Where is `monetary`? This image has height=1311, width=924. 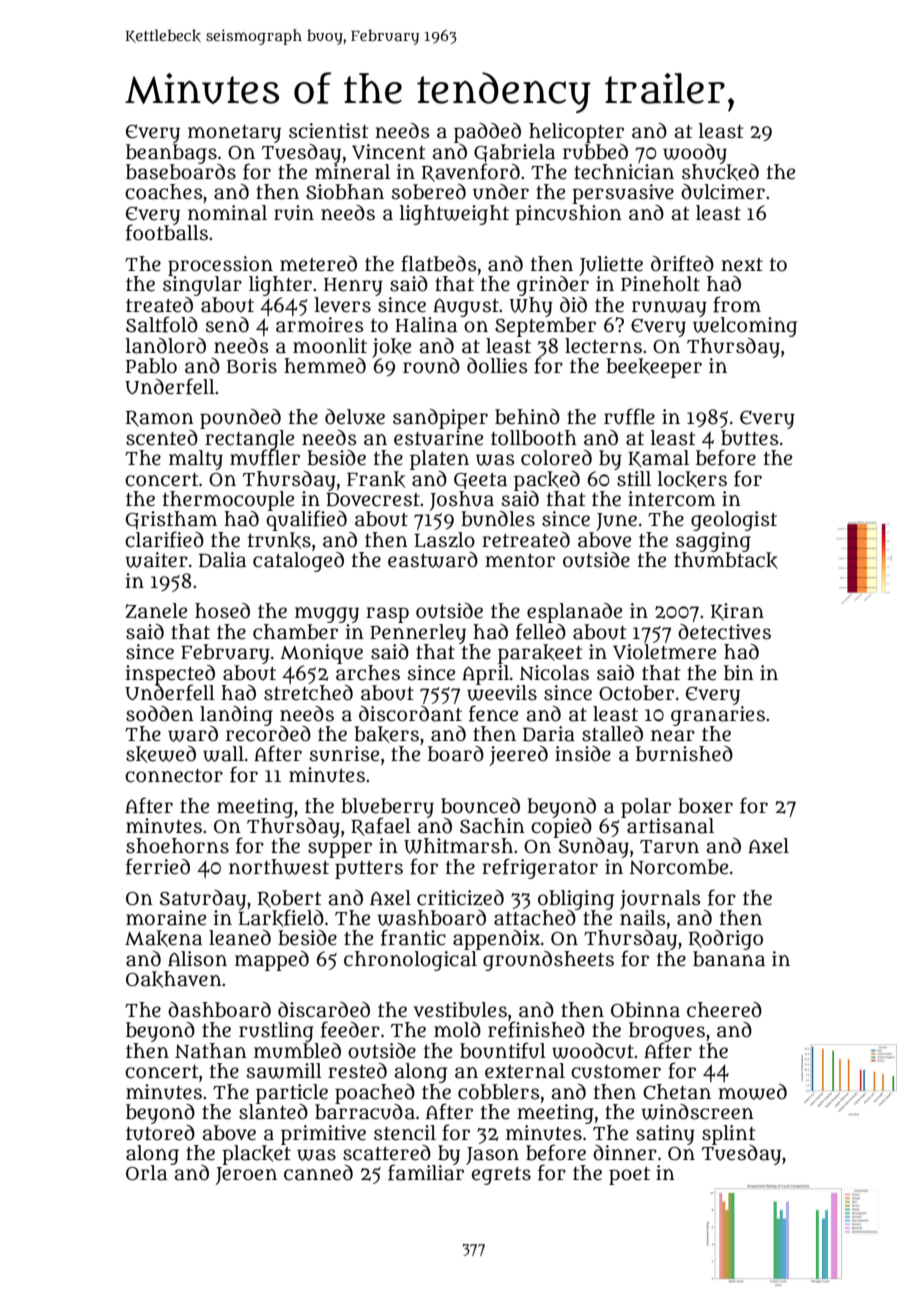
monetary is located at coordinates (234, 134).
